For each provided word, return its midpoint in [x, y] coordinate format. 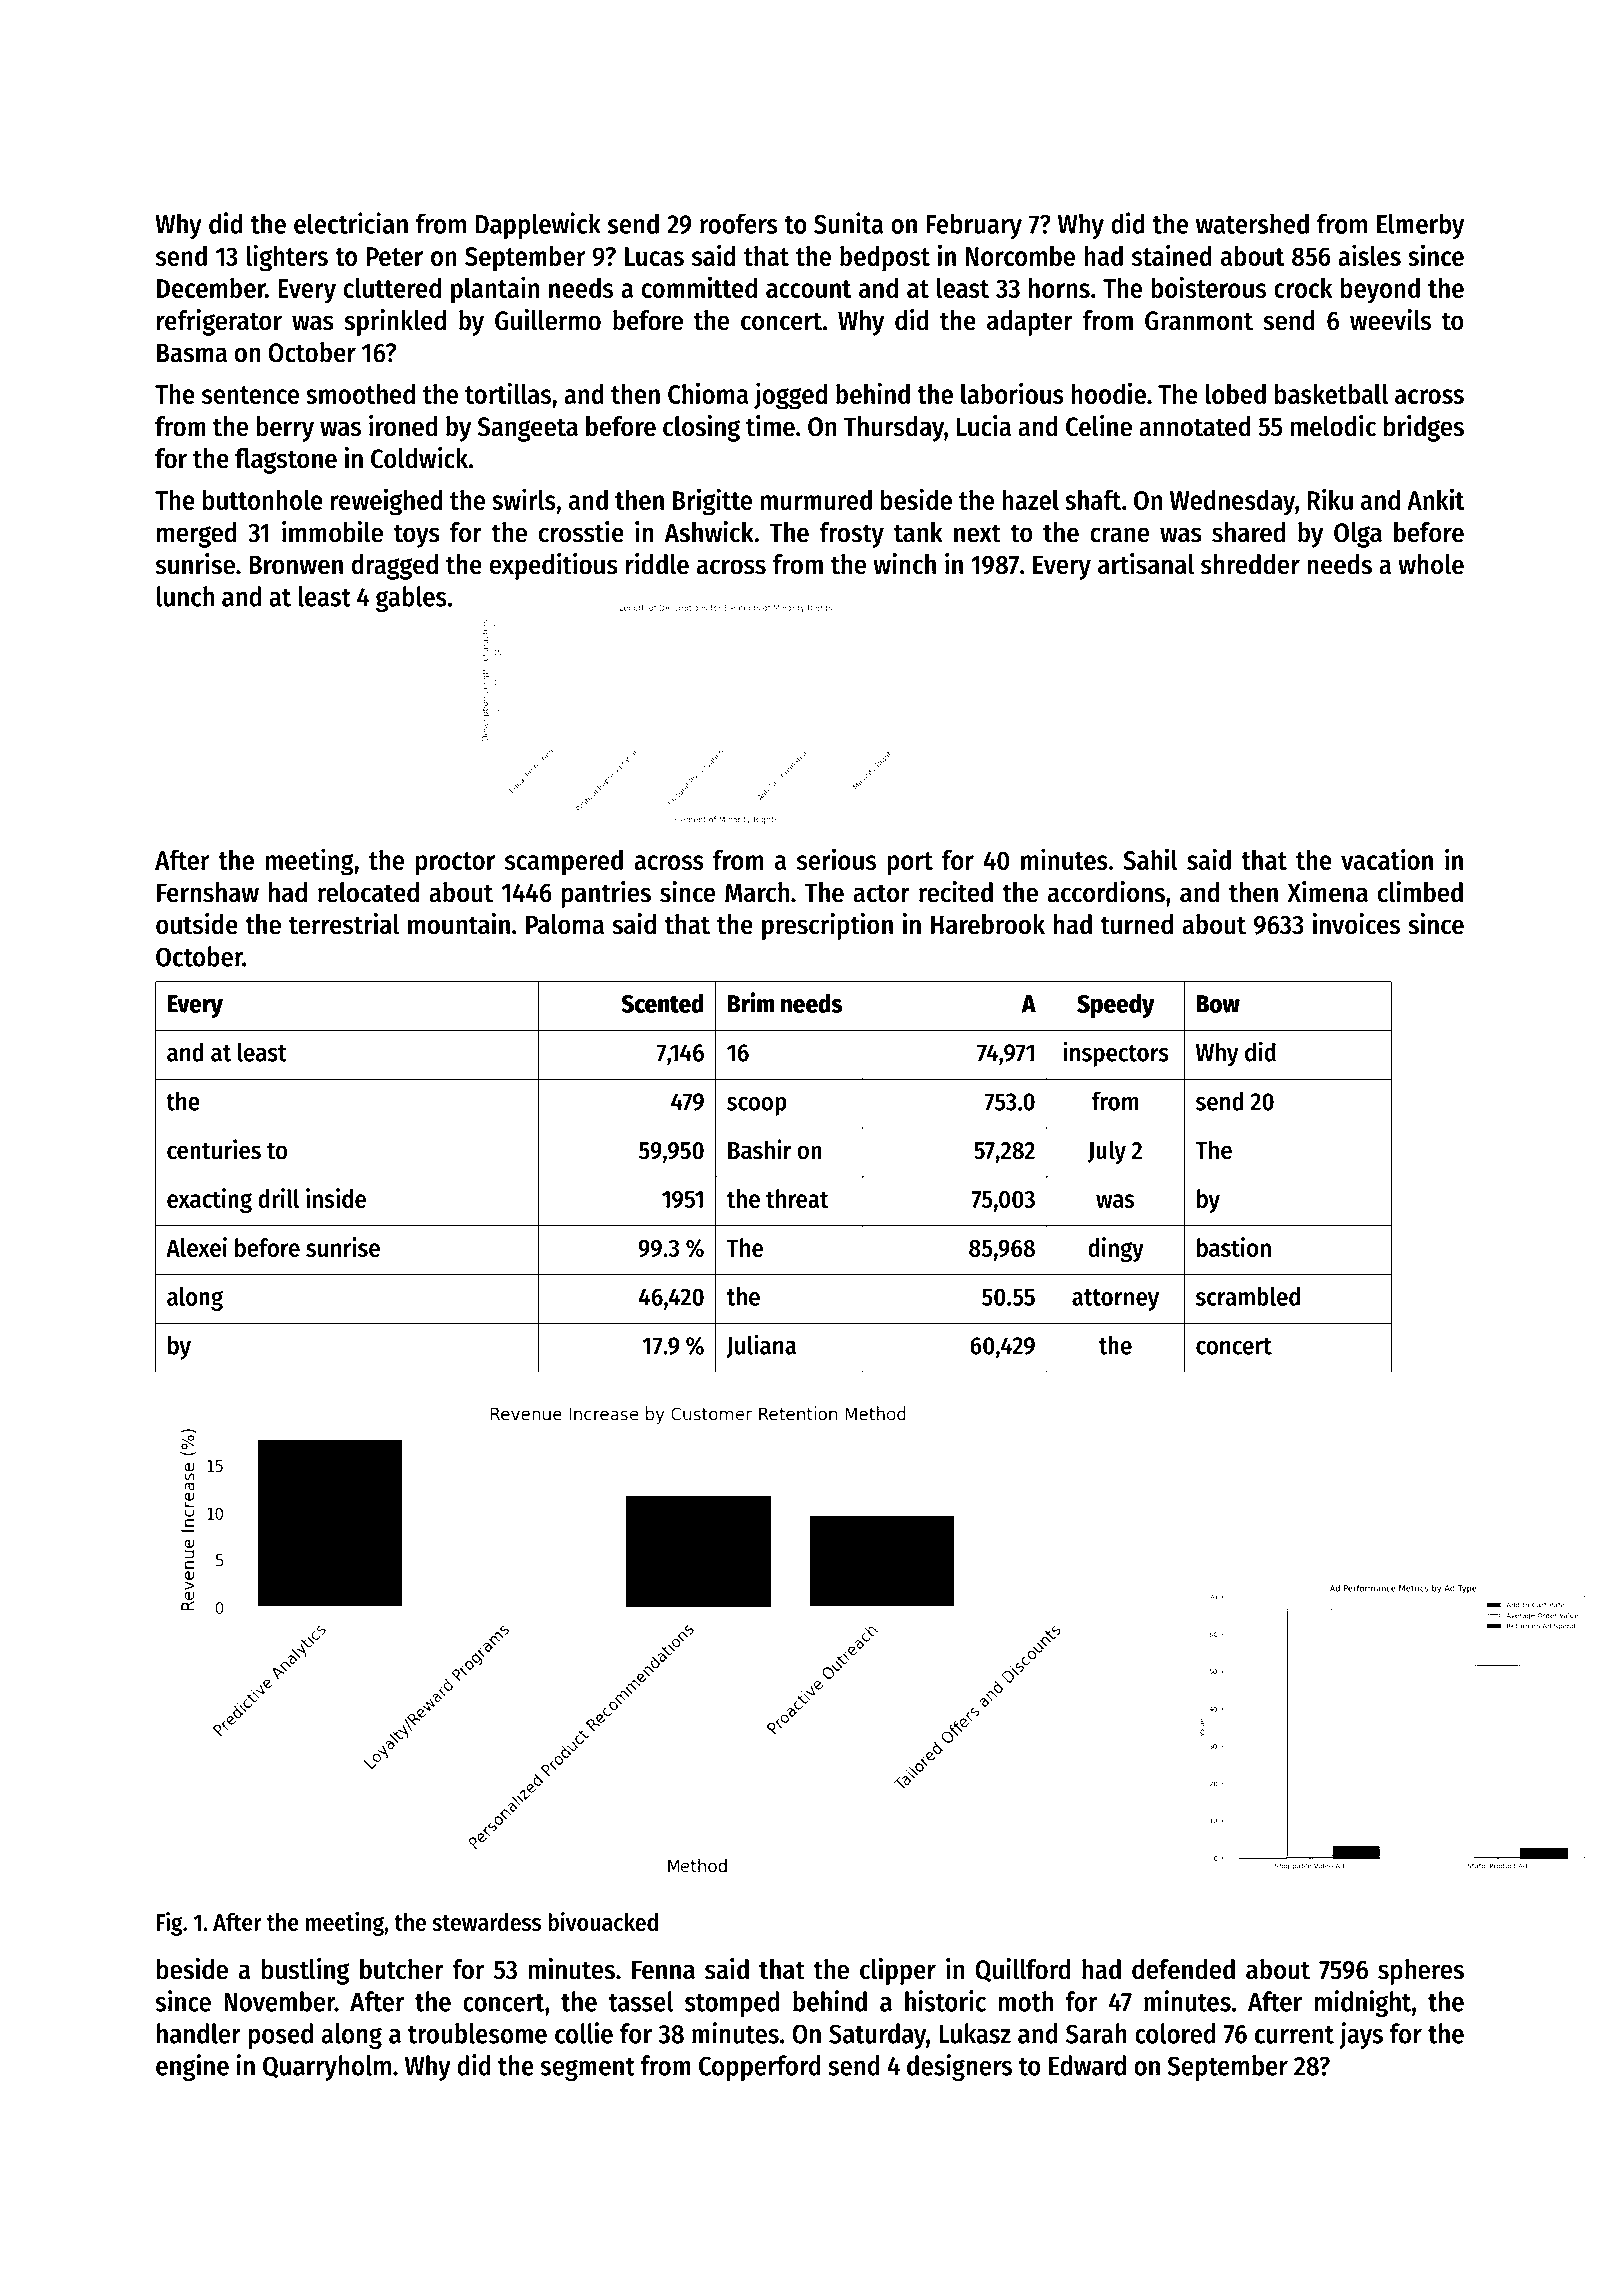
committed [699, 287]
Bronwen [296, 565]
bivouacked [603, 1921]
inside [336, 1198]
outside [197, 924]
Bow [1218, 1004]
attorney [1115, 1300]
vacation [1387, 859]
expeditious [554, 566]
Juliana [761, 1346]
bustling [305, 1971]
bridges [1424, 428]
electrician [351, 223]
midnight [1362, 2003]
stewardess [486, 1922]
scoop [757, 1106]
